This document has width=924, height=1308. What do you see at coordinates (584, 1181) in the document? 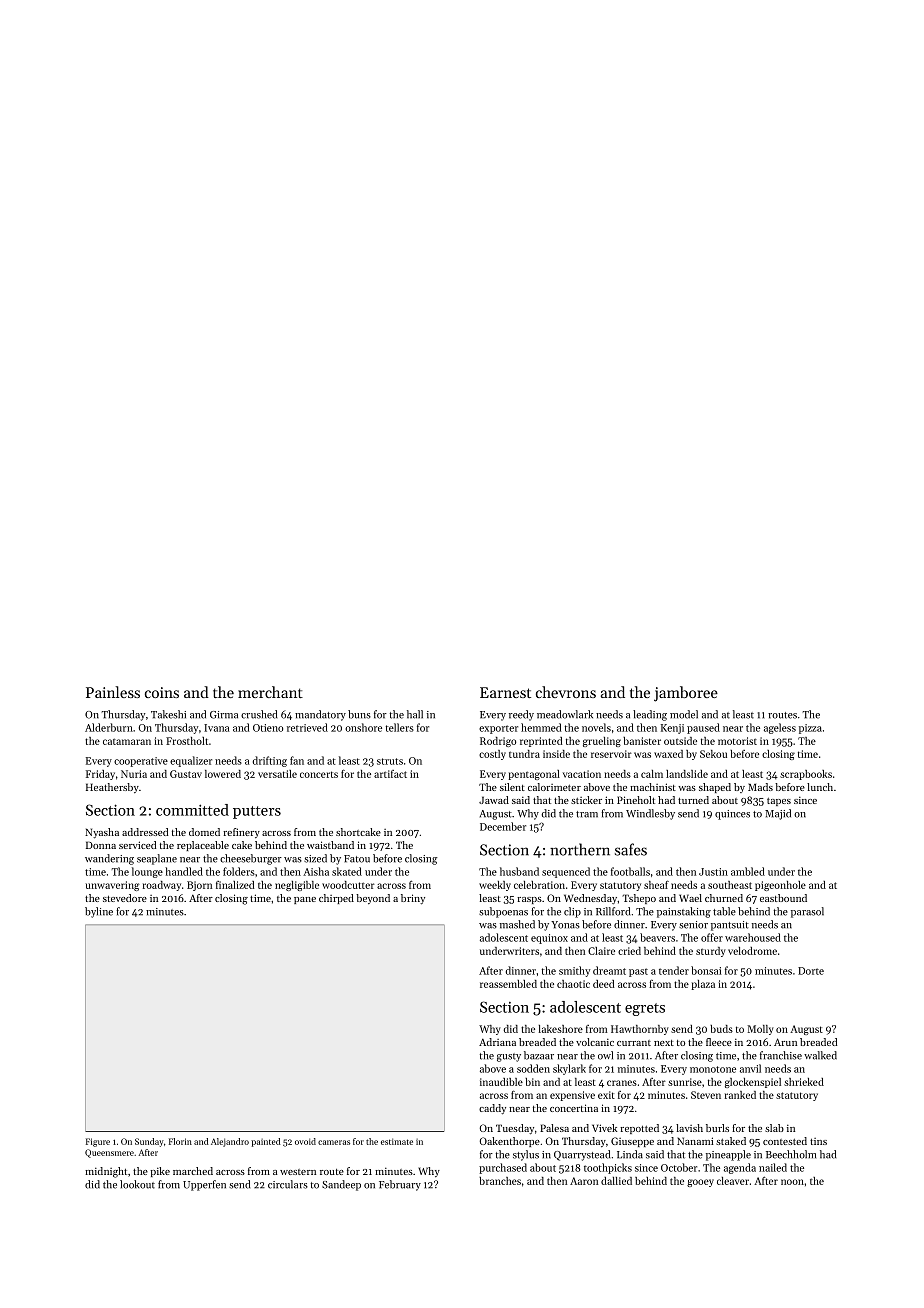
I see `Aaron` at bounding box center [584, 1181].
